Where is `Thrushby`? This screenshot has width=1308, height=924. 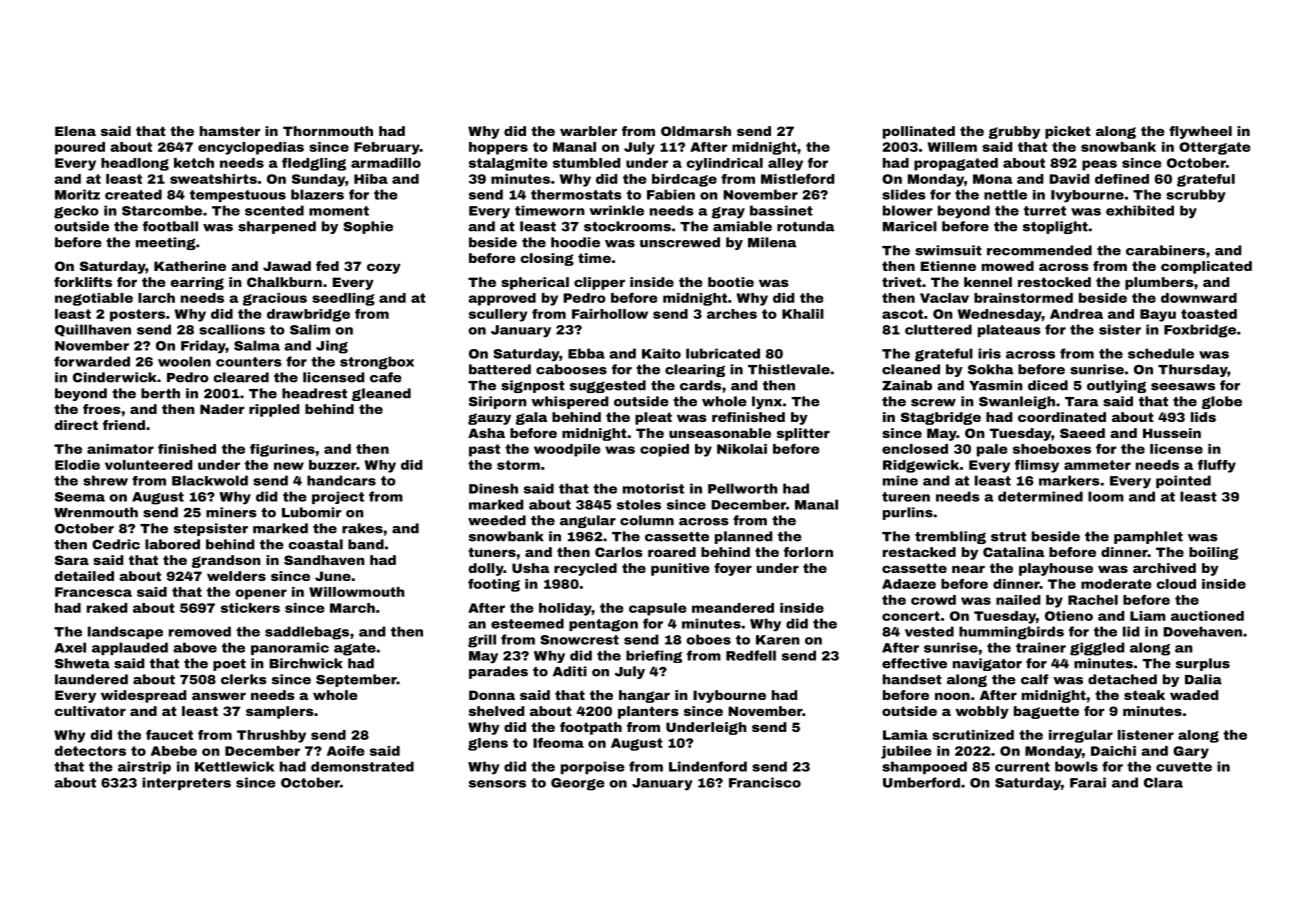
Thrushby is located at coordinates (271, 736).
